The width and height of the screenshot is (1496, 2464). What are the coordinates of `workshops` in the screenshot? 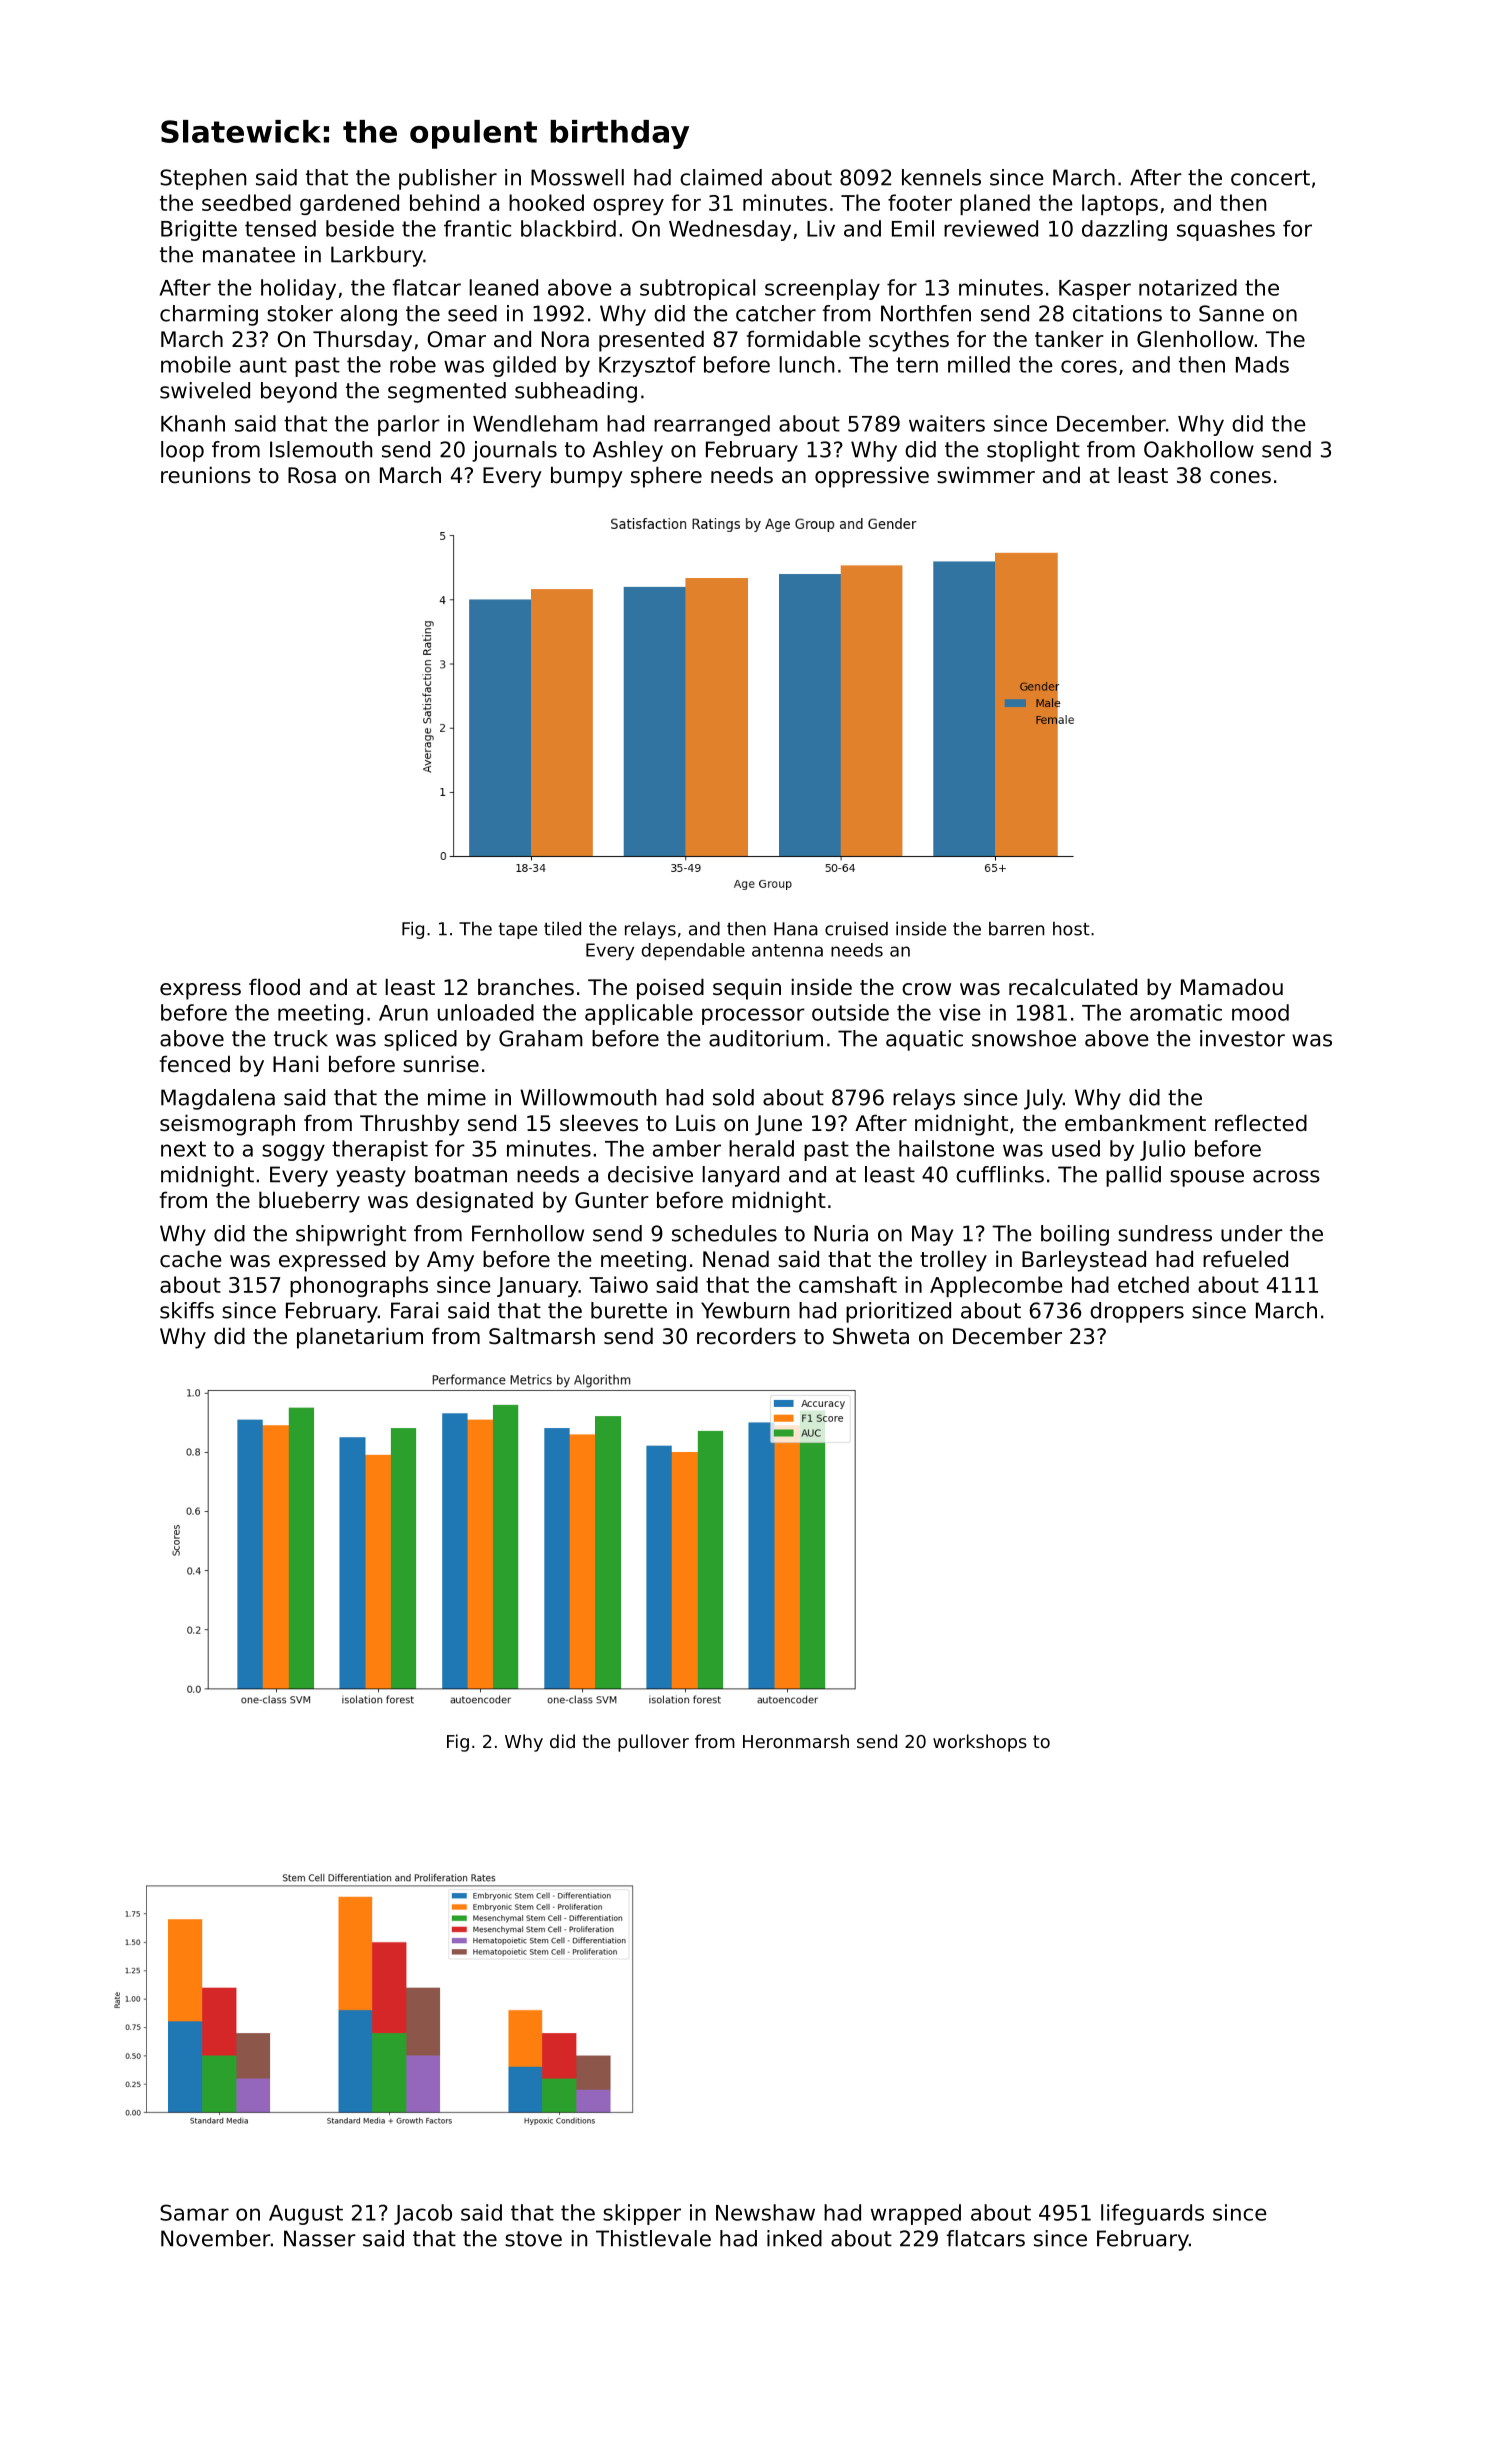 It's located at (980, 1743).
